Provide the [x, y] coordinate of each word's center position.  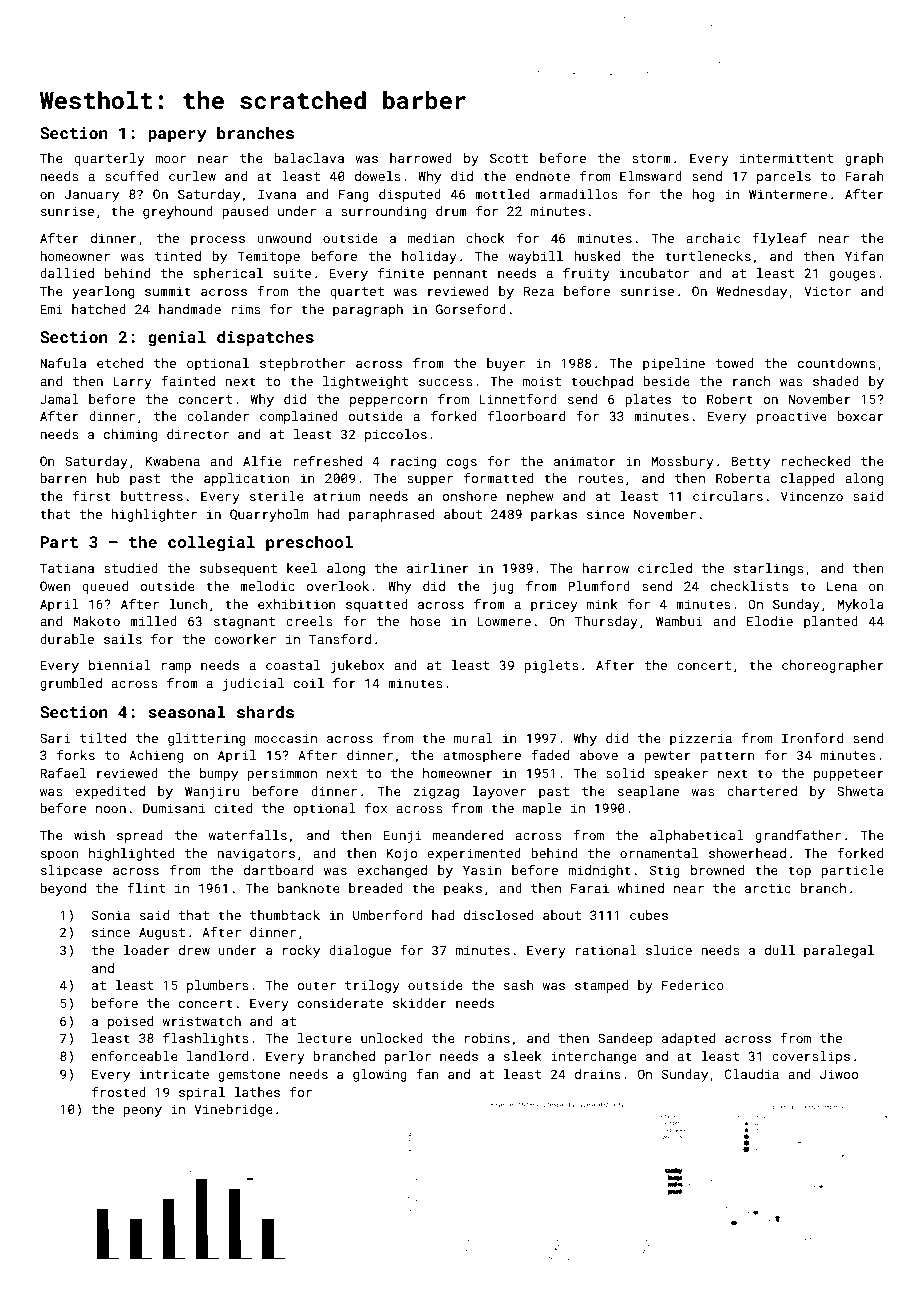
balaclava [309, 158]
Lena [842, 586]
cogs [462, 464]
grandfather [798, 836]
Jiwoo [839, 1074]
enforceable [135, 1056]
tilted [103, 738]
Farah [865, 176]
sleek [523, 1056]
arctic [768, 888]
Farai [590, 888]
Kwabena [173, 461]
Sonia [111, 915]
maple [542, 809]
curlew [192, 176]
